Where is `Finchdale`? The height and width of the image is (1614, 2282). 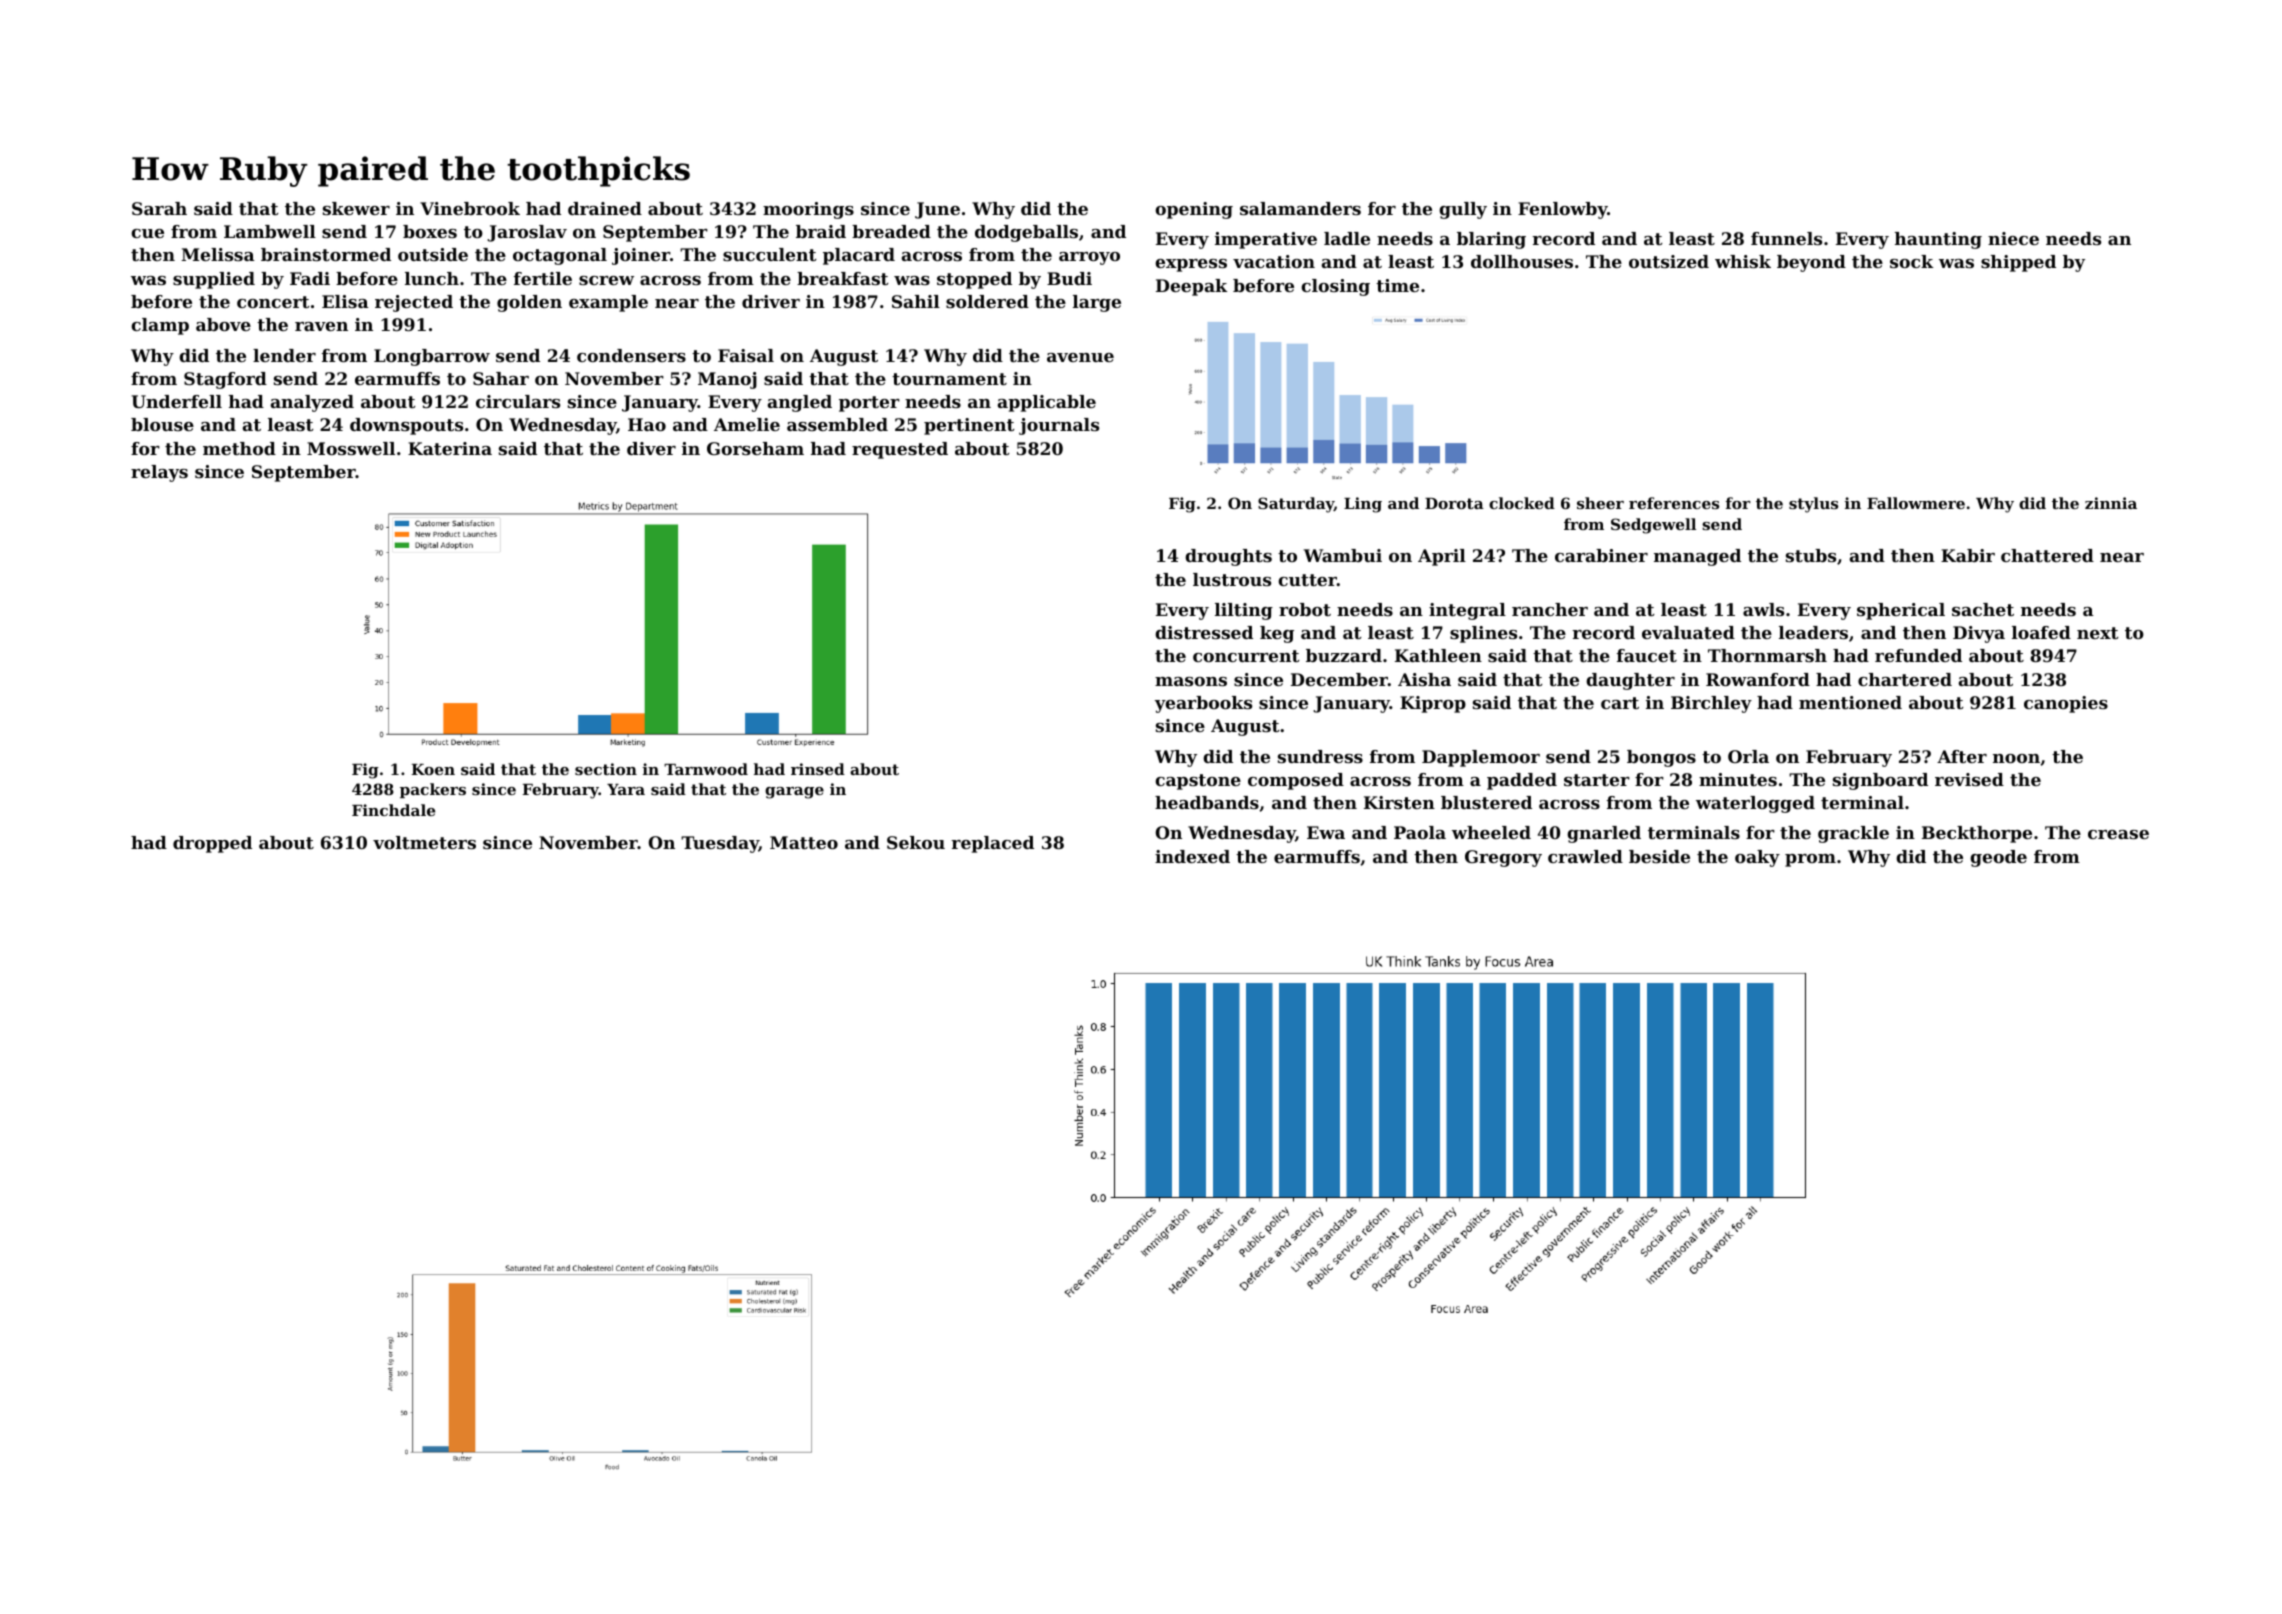
Finchdale is located at coordinates (393, 810).
